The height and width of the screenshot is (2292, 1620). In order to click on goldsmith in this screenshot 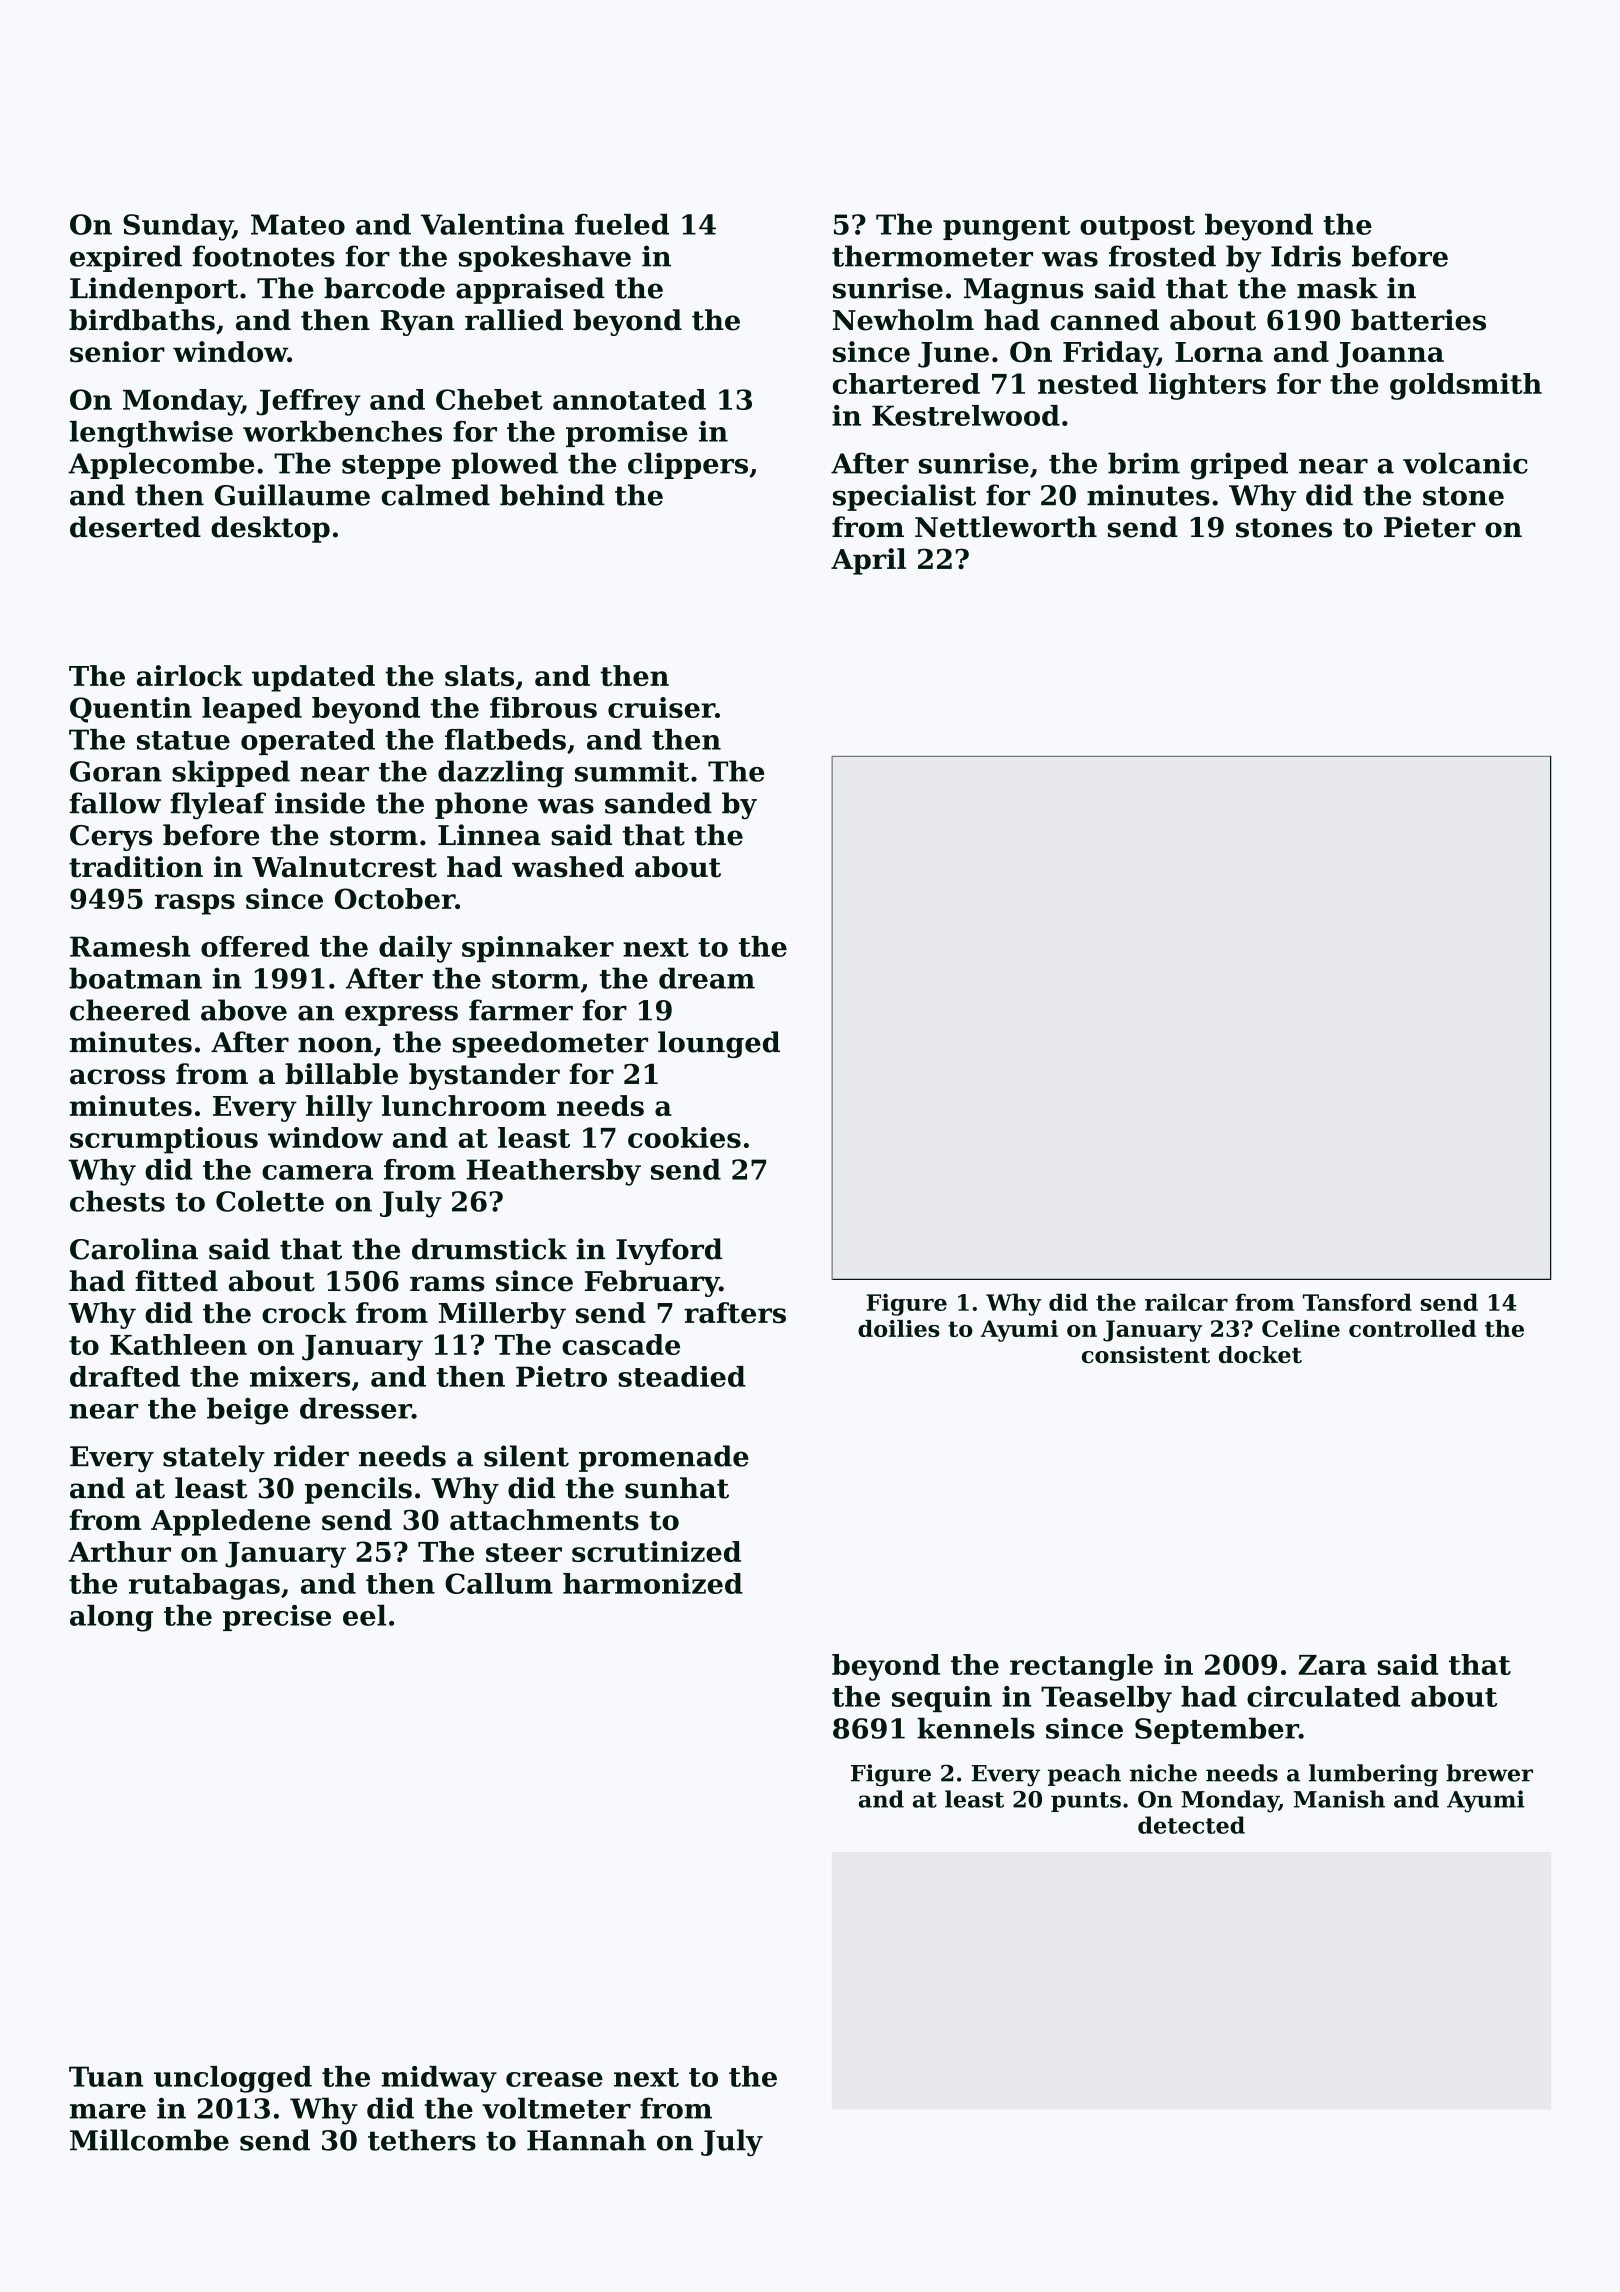, I will do `click(1466, 386)`.
